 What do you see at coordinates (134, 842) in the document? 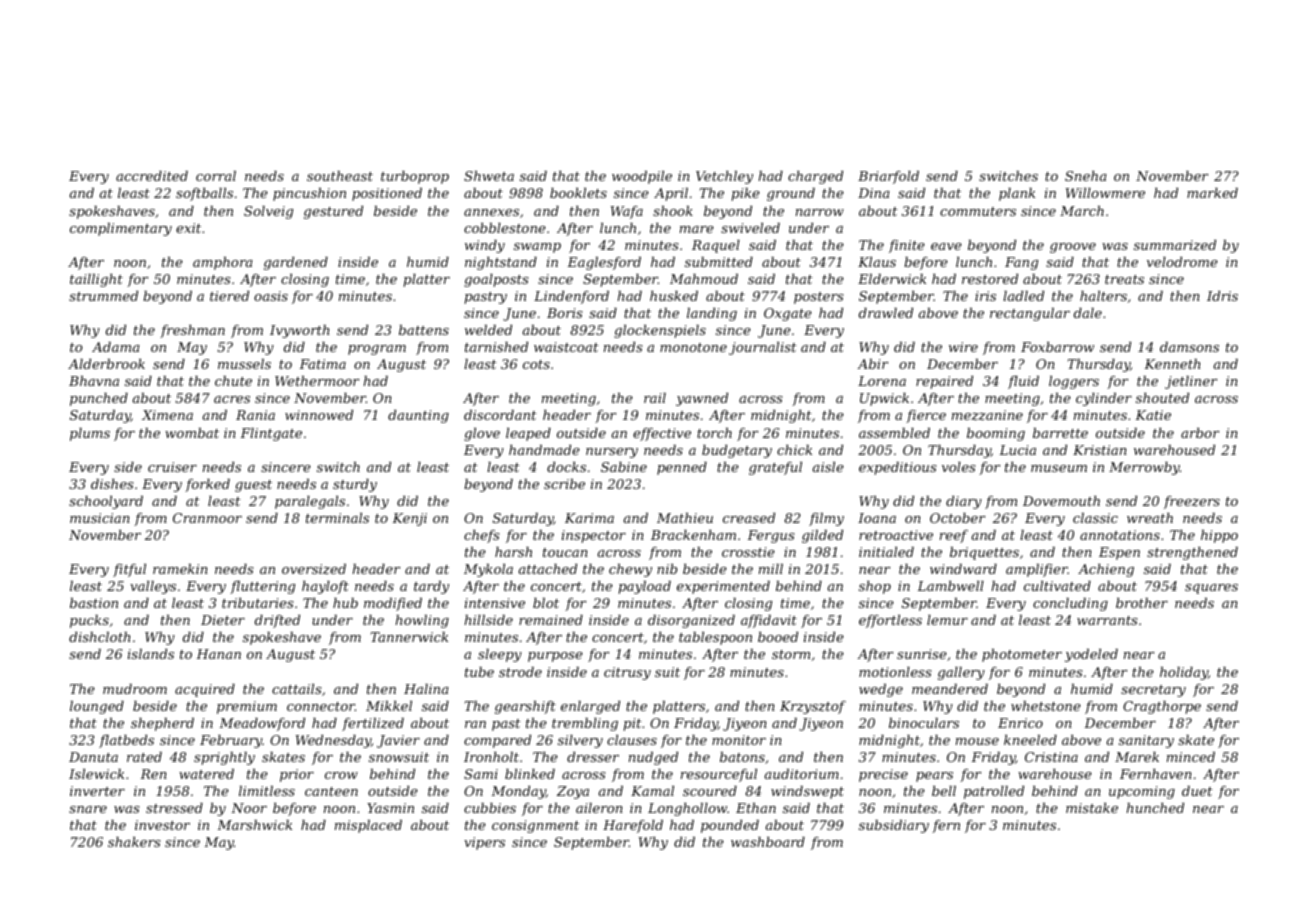
I see `shakers` at bounding box center [134, 842].
